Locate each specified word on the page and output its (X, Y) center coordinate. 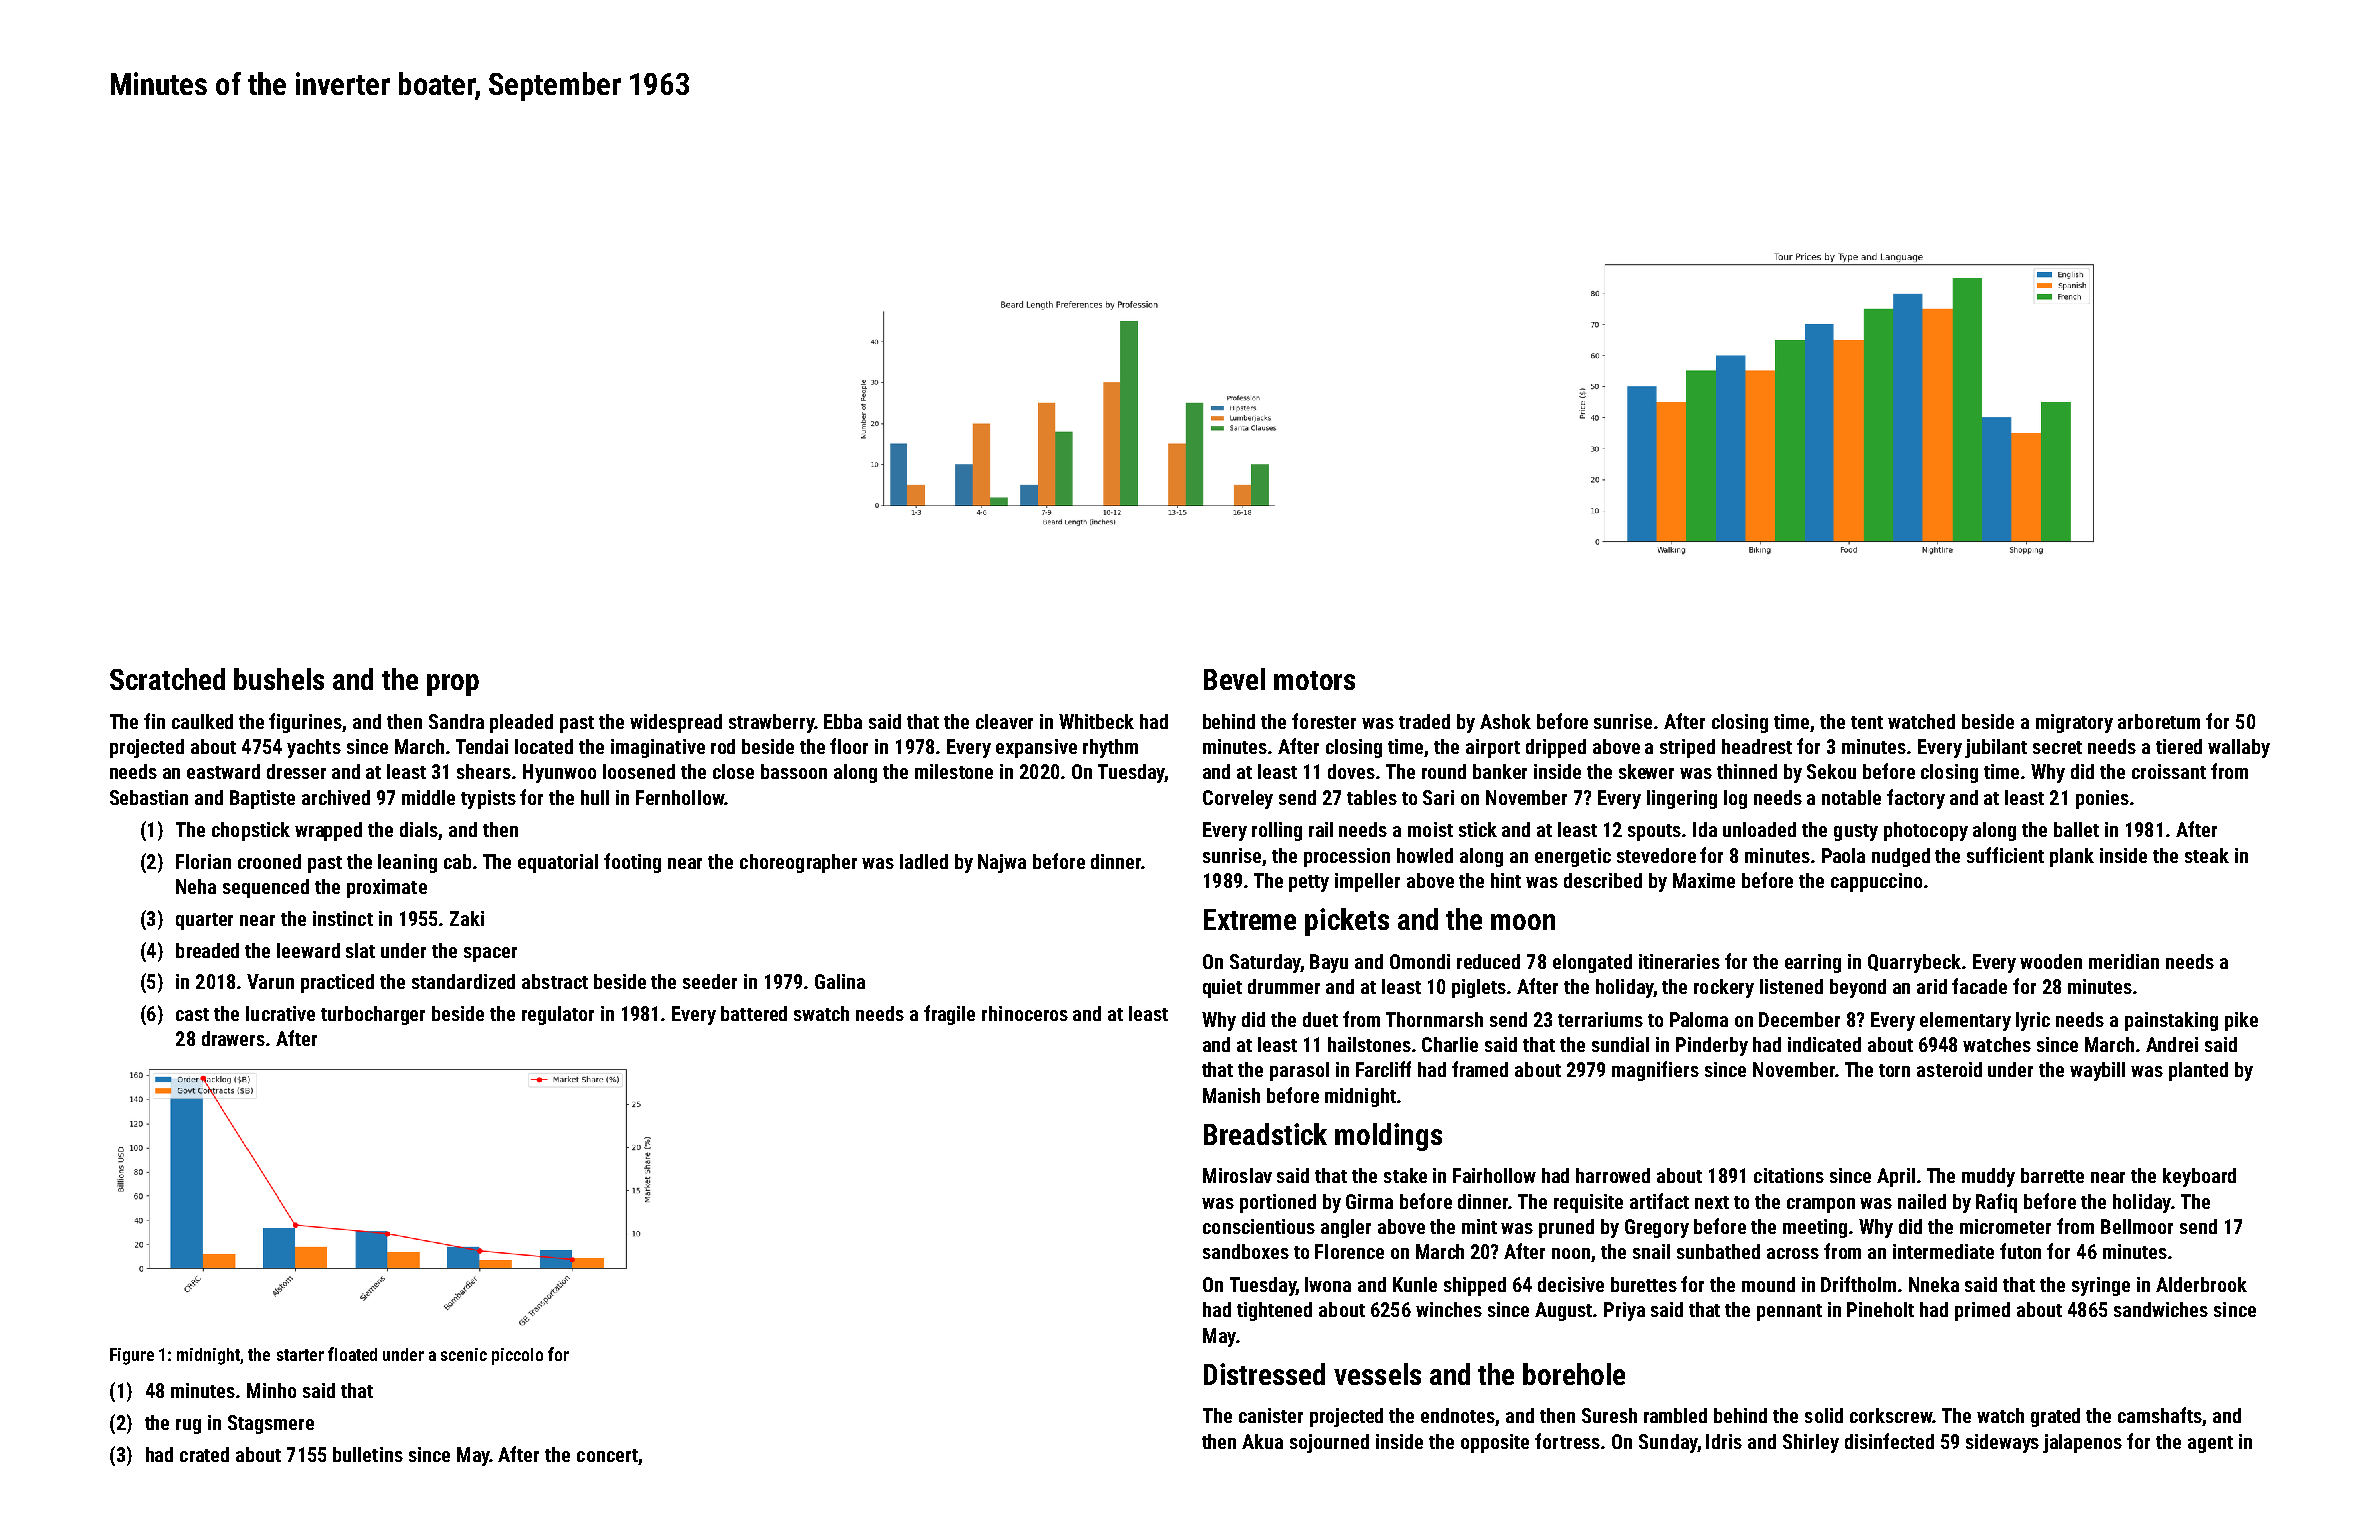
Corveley (1238, 799)
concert (607, 1455)
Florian (203, 861)
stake (1405, 1175)
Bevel (1234, 679)
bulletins (368, 1454)
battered (754, 1013)
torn (1894, 1070)
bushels (279, 679)
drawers (233, 1038)
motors (1314, 680)
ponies (2102, 799)
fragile (949, 1015)
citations (1789, 1175)
